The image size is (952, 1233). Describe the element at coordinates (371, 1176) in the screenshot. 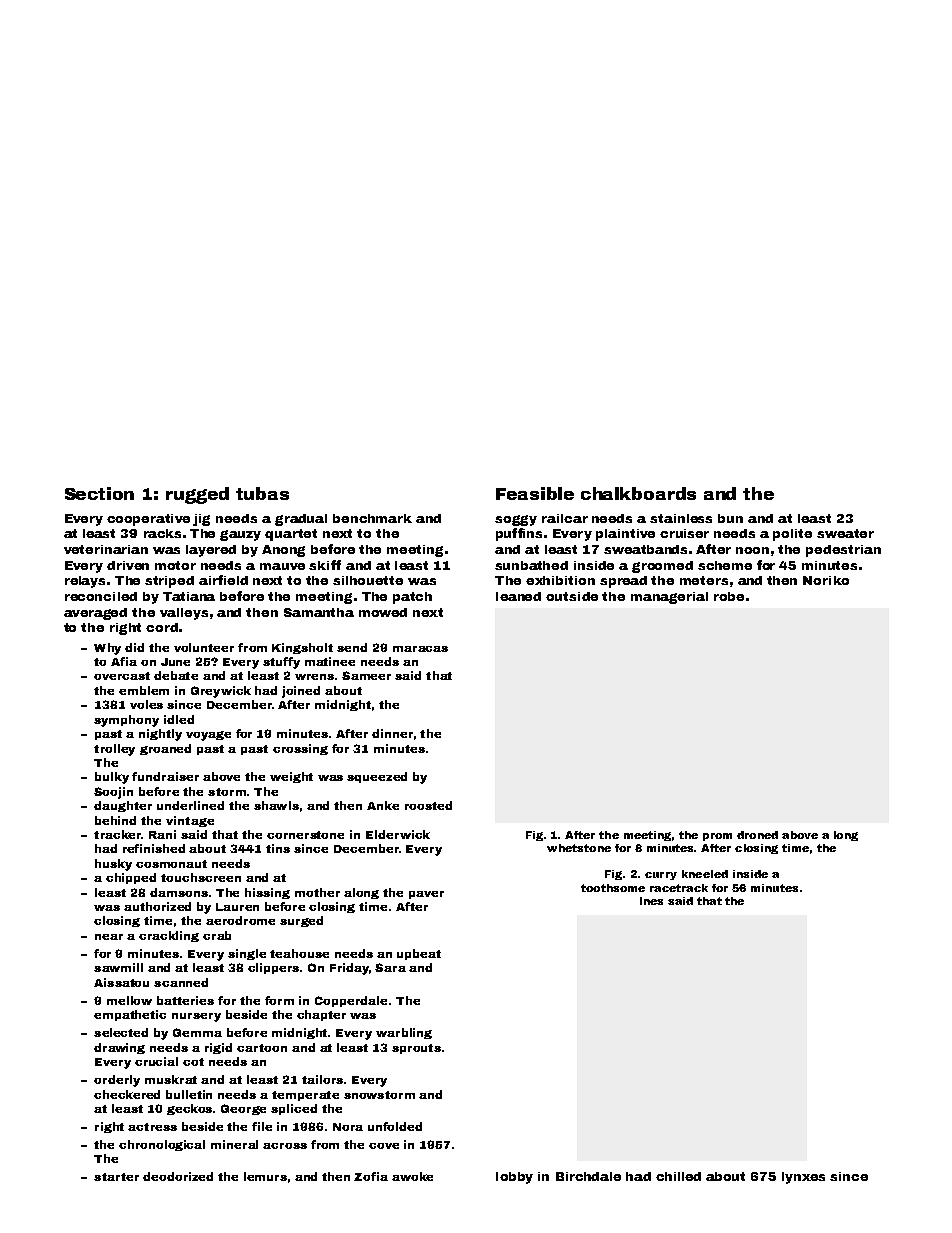

I see `Zofia` at that location.
